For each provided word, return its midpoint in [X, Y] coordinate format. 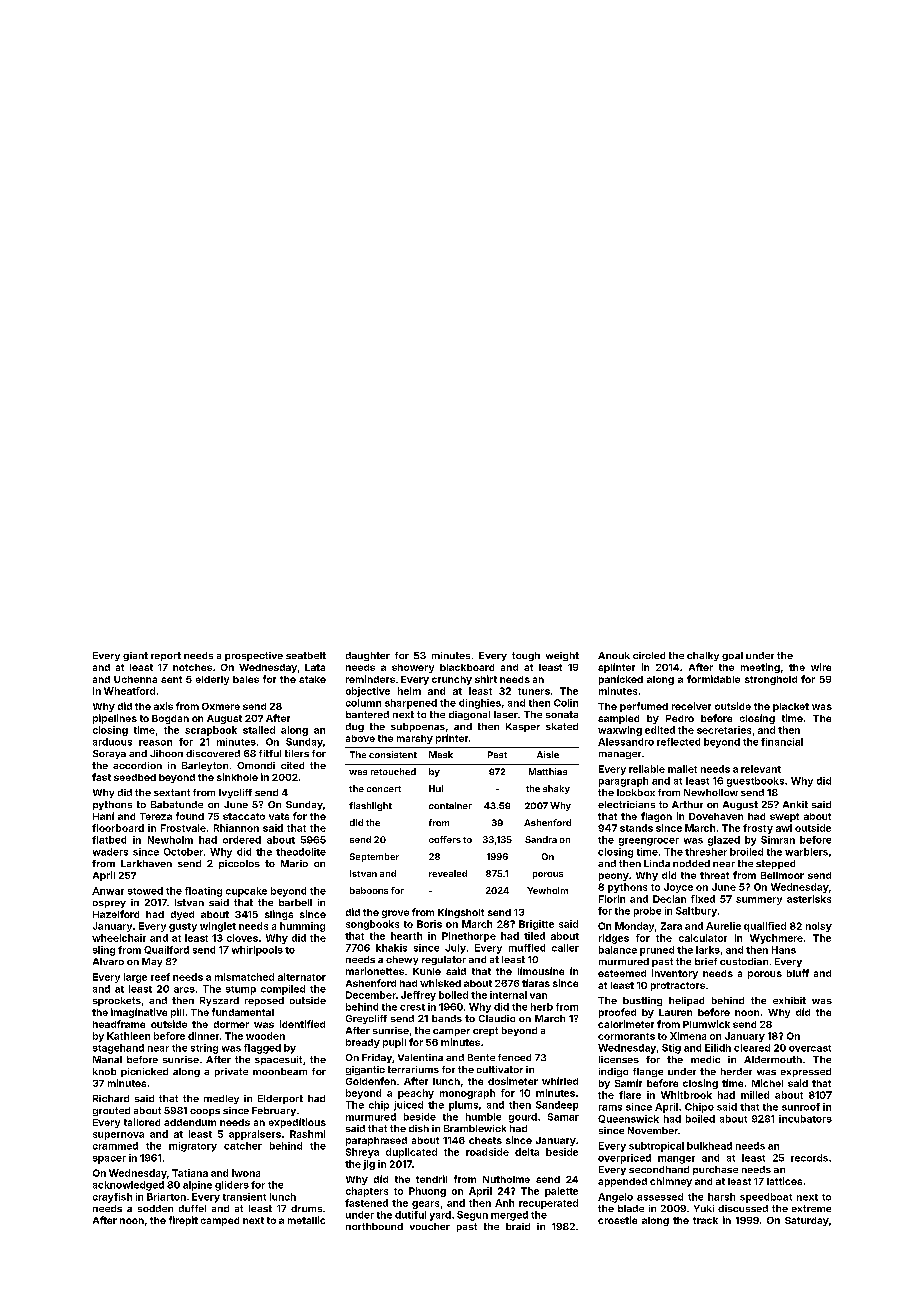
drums [306, 1208]
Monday [634, 927]
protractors [678, 986]
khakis [391, 948]
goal [732, 656]
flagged [262, 1049]
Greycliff [366, 1019]
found [190, 816]
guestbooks [755, 782]
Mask [441, 754]
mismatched [244, 977]
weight [562, 656]
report [166, 656]
